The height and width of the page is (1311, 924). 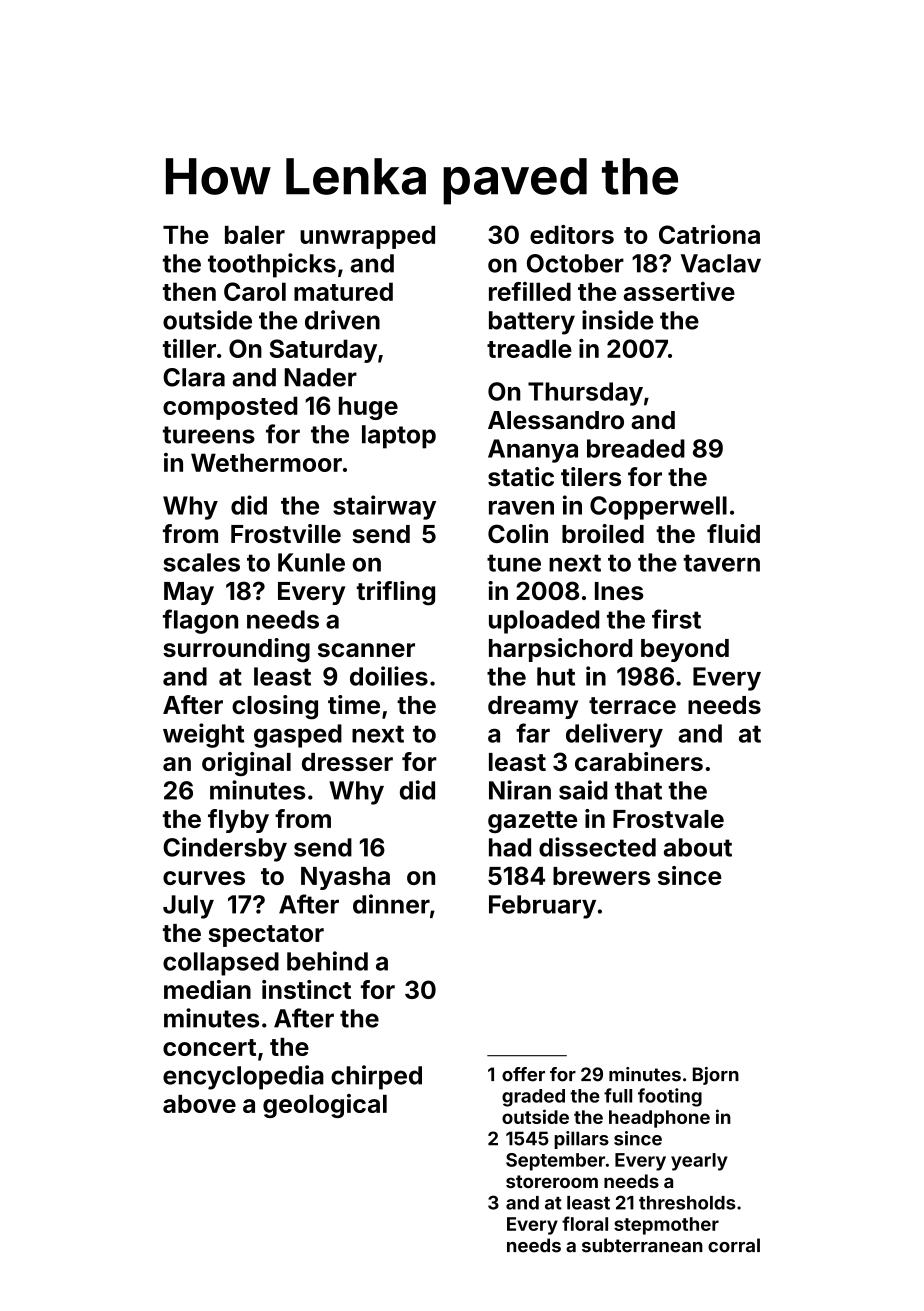 What do you see at coordinates (552, 1181) in the page?
I see `storeroom` at bounding box center [552, 1181].
